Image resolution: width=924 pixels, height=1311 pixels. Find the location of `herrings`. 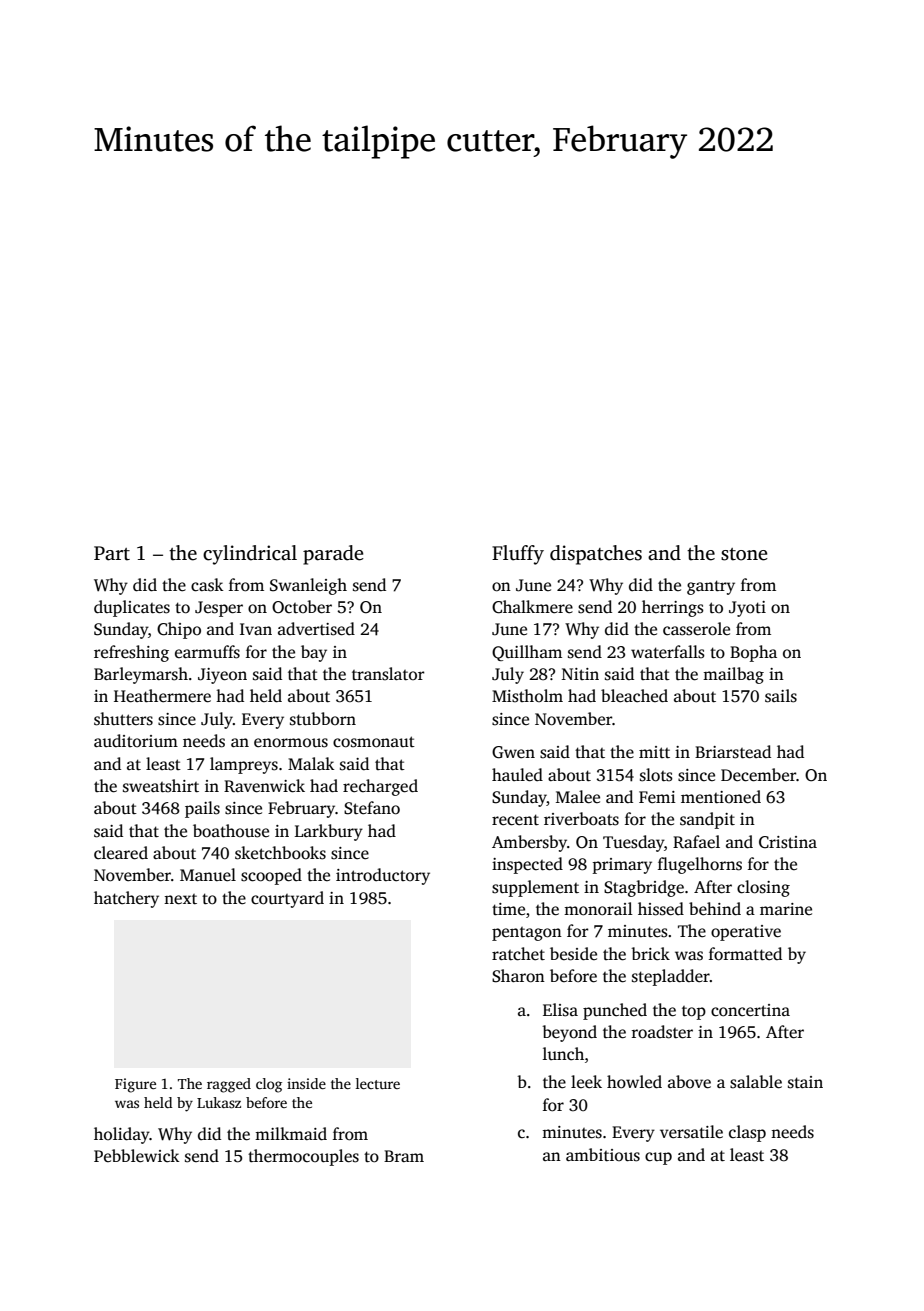

herrings is located at coordinates (673, 608).
